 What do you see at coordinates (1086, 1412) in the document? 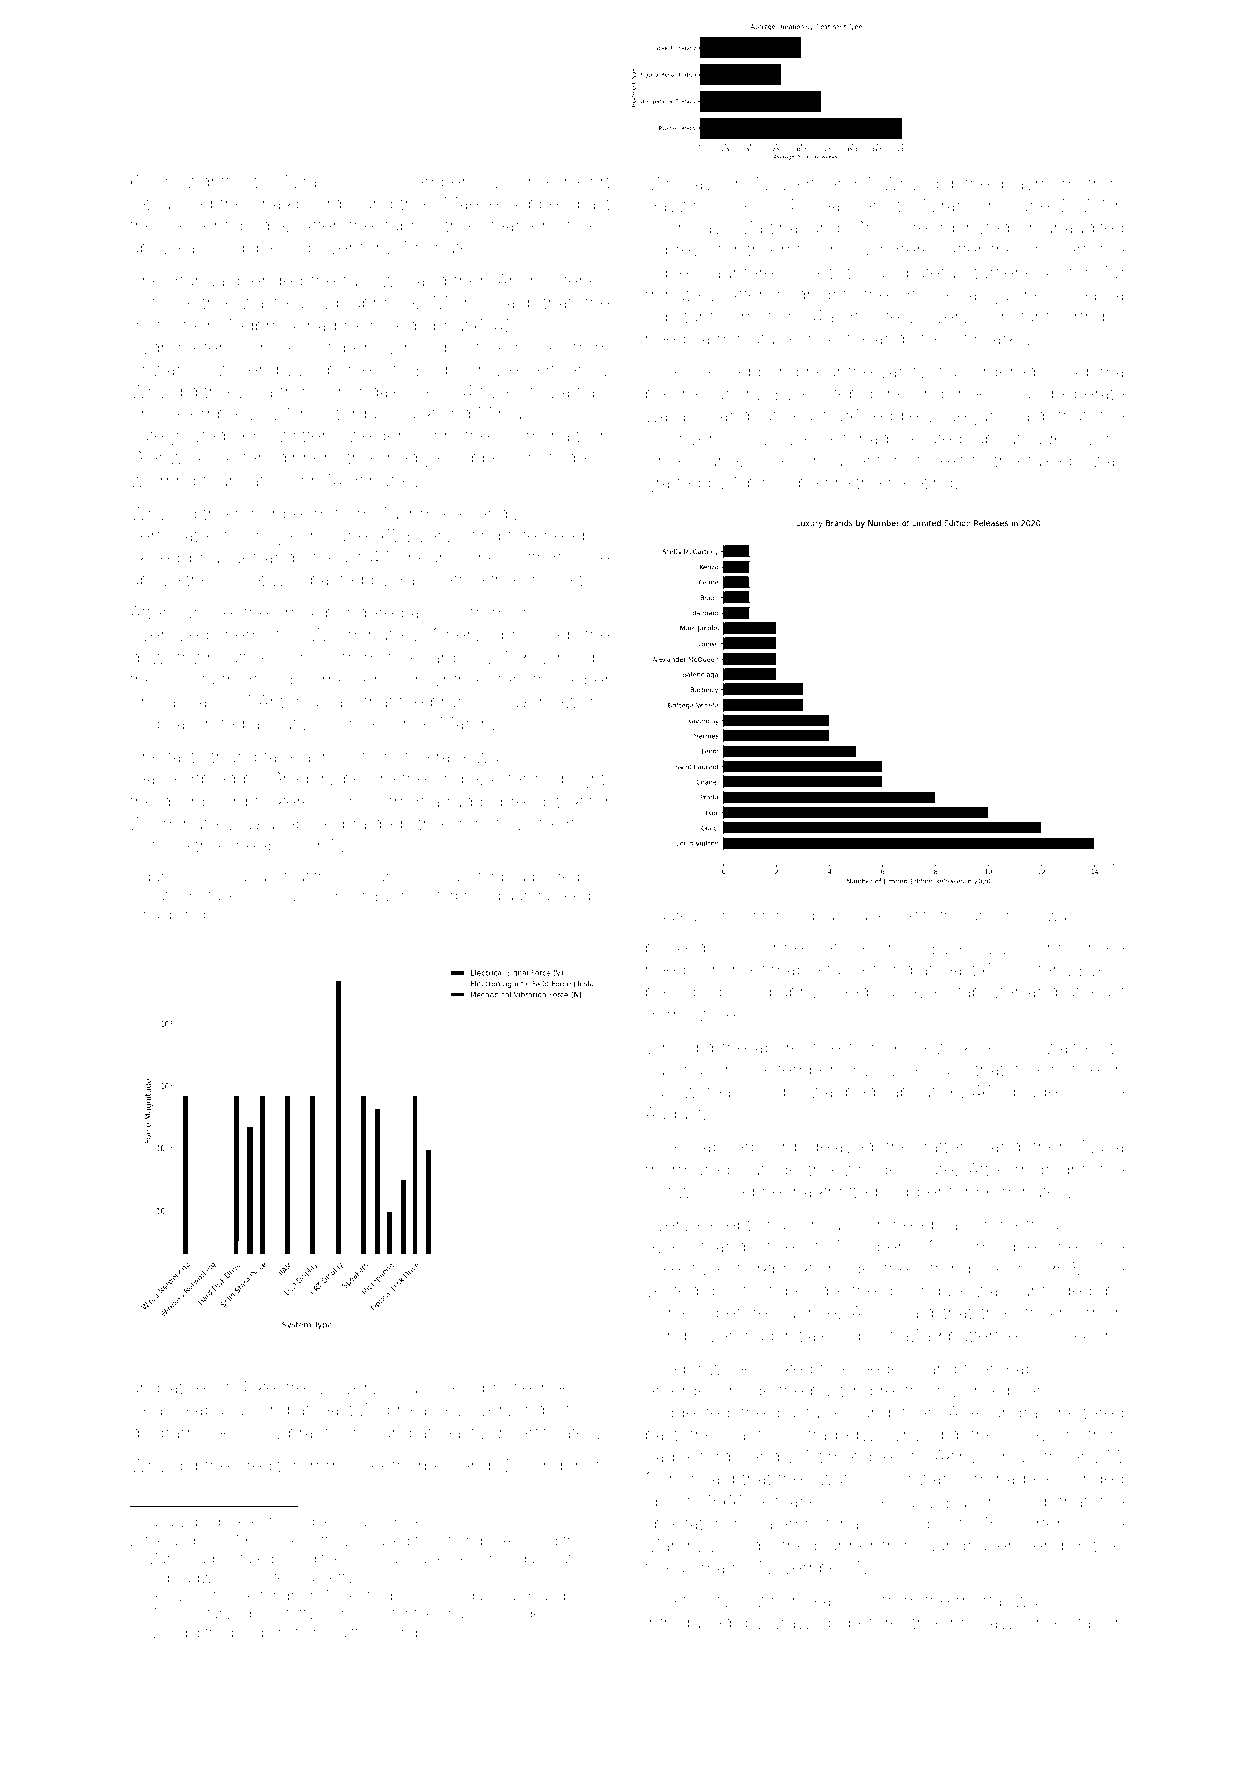
I see `sheltered` at bounding box center [1086, 1412].
